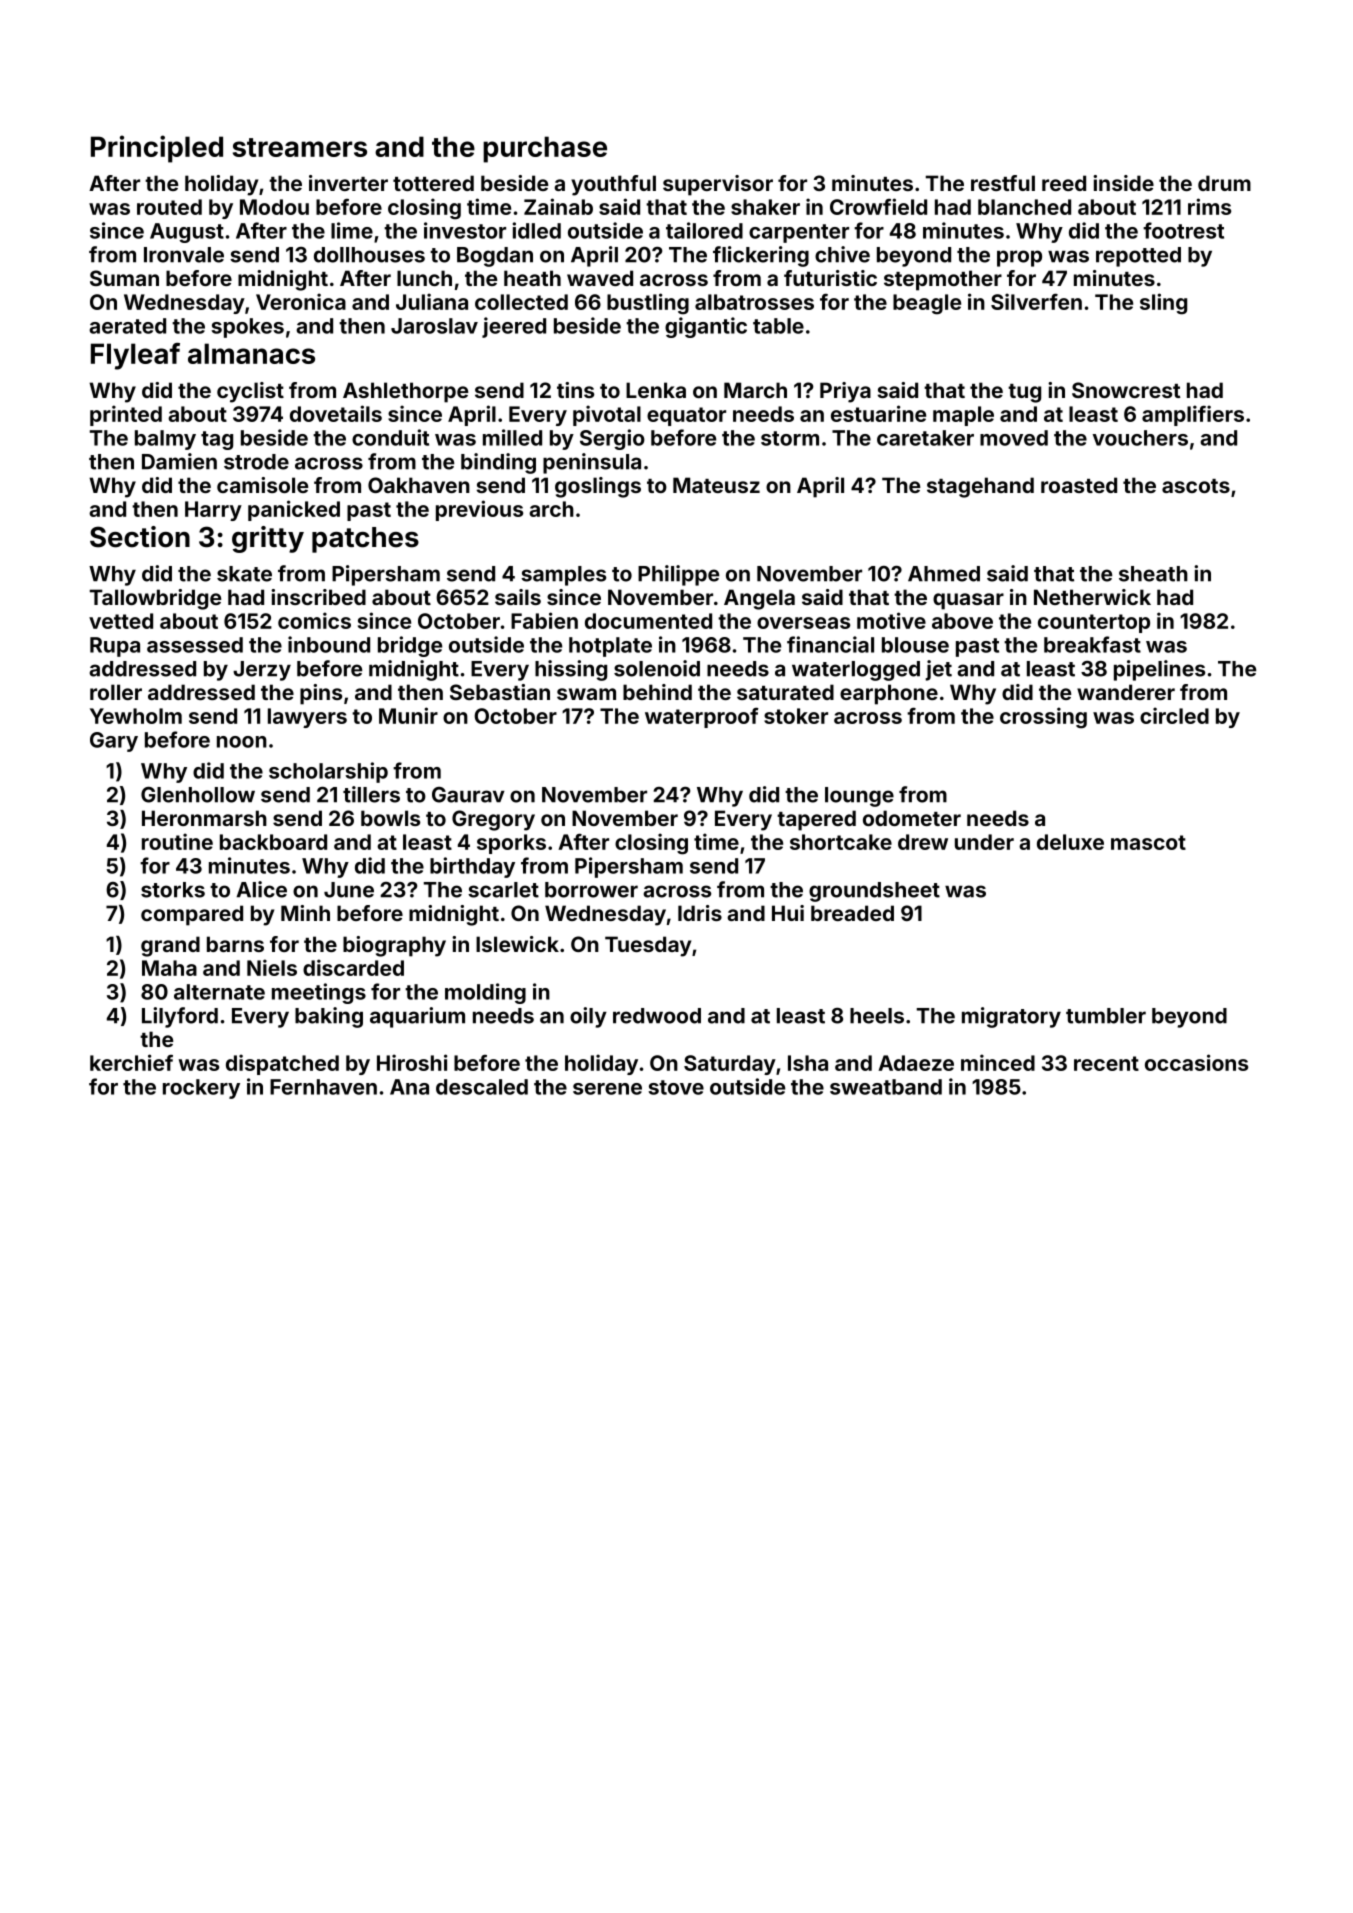  What do you see at coordinates (1224, 183) in the document?
I see `drum` at bounding box center [1224, 183].
